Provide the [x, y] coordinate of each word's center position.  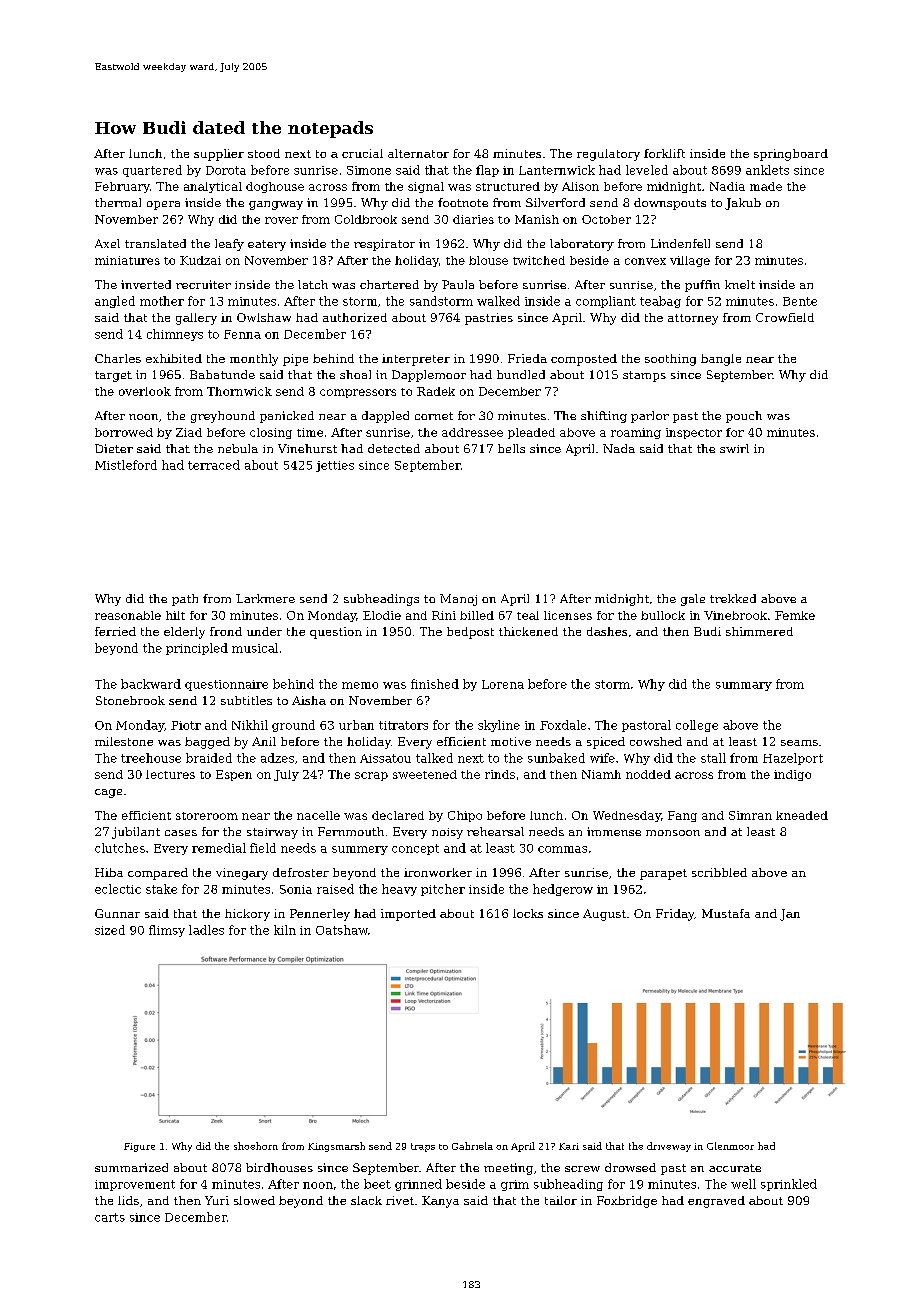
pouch [744, 417]
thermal [118, 202]
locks [528, 913]
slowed [254, 1200]
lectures [170, 774]
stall [713, 758]
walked [498, 301]
